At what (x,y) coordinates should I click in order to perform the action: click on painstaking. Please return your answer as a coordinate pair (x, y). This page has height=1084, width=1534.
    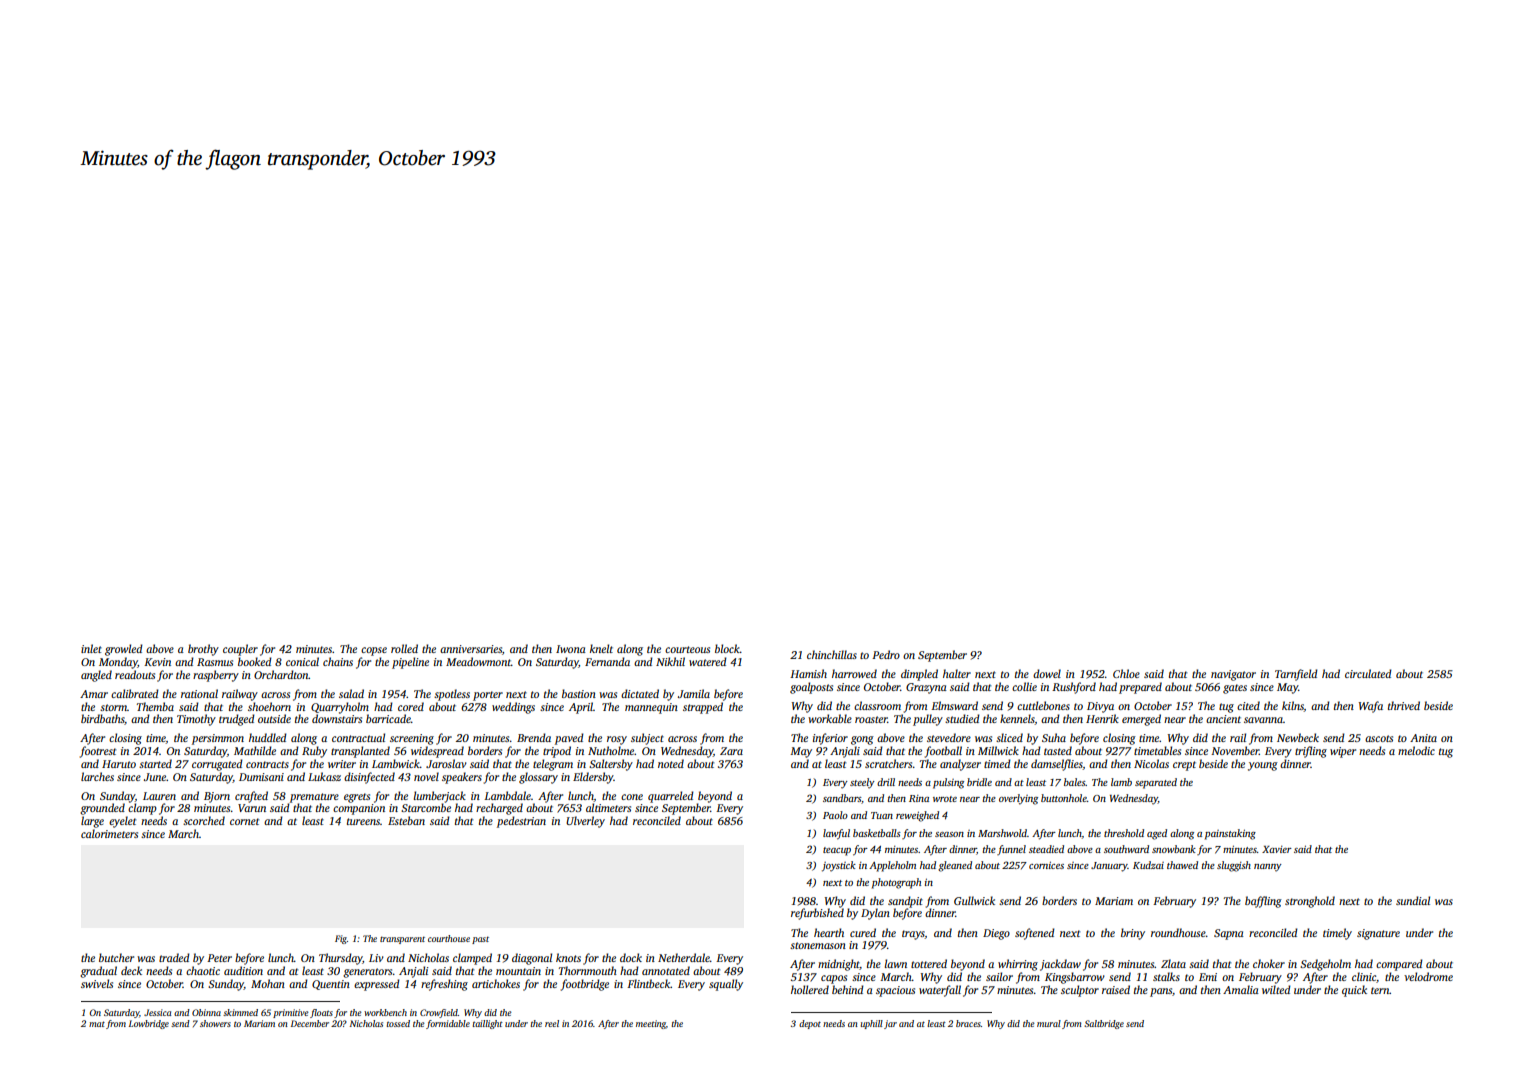
    Looking at the image, I should click on (1230, 834).
